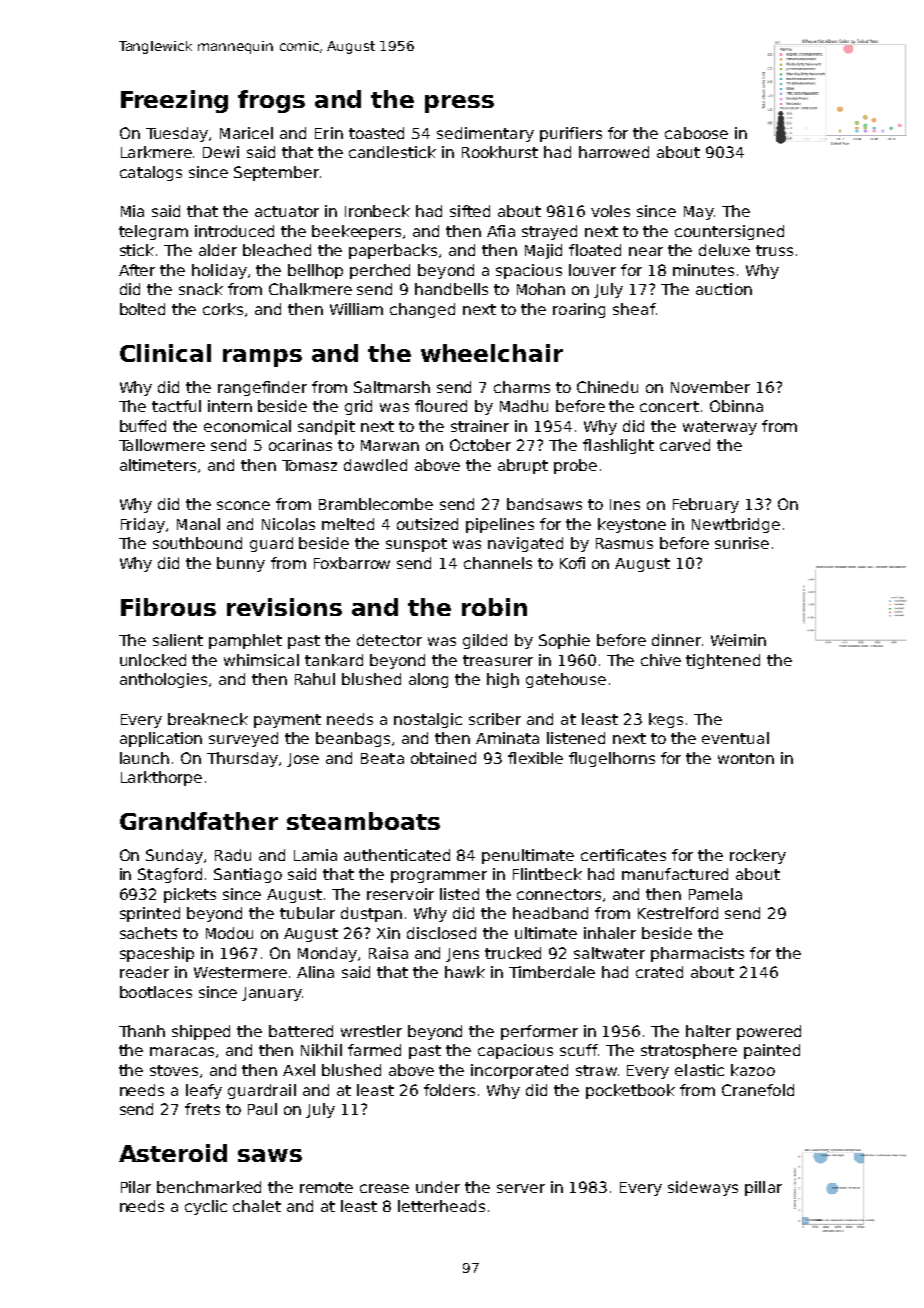 The height and width of the screenshot is (1308, 924). What do you see at coordinates (571, 134) in the screenshot?
I see `purifiers` at bounding box center [571, 134].
